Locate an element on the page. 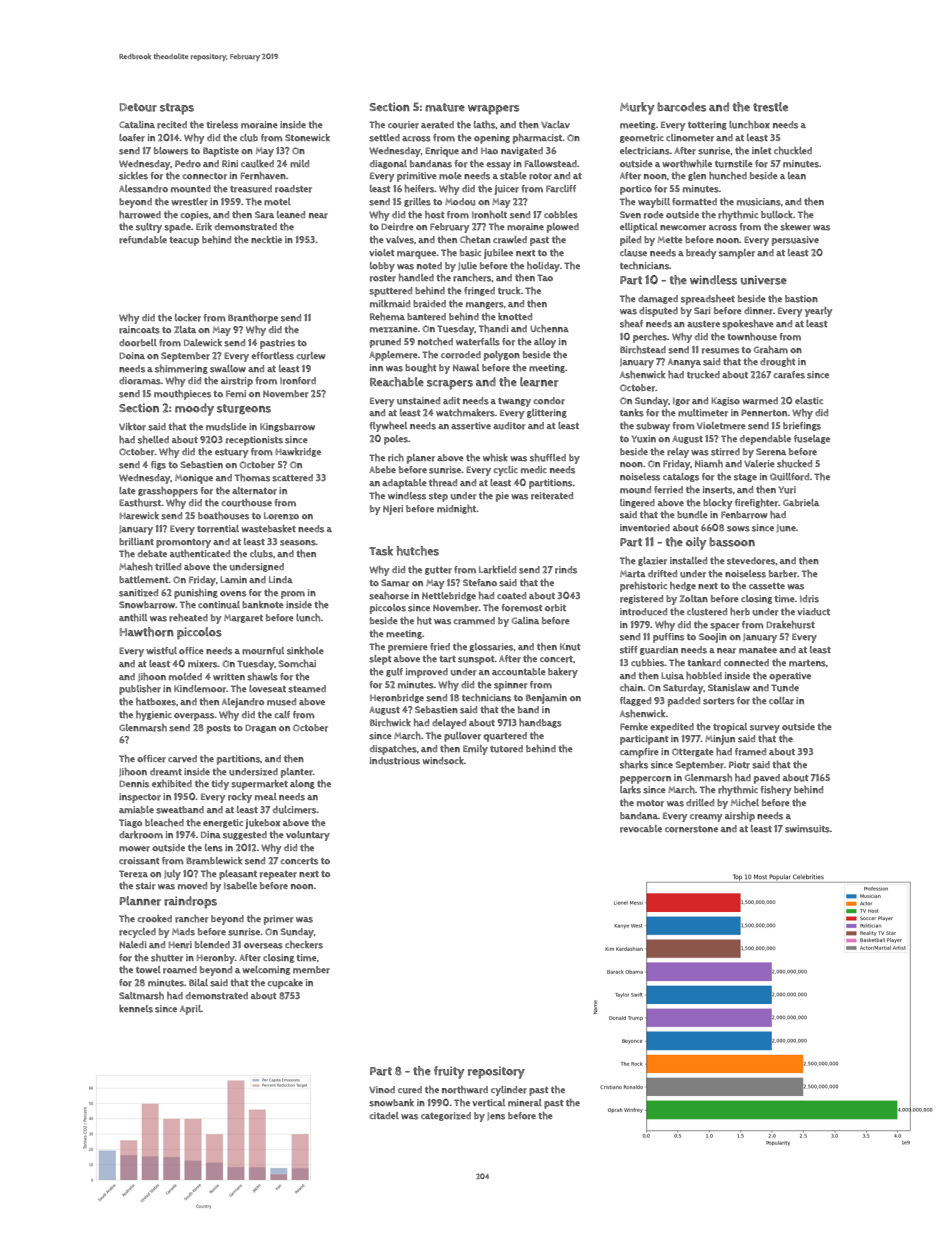 The image size is (952, 1233). revocable is located at coordinates (641, 829).
